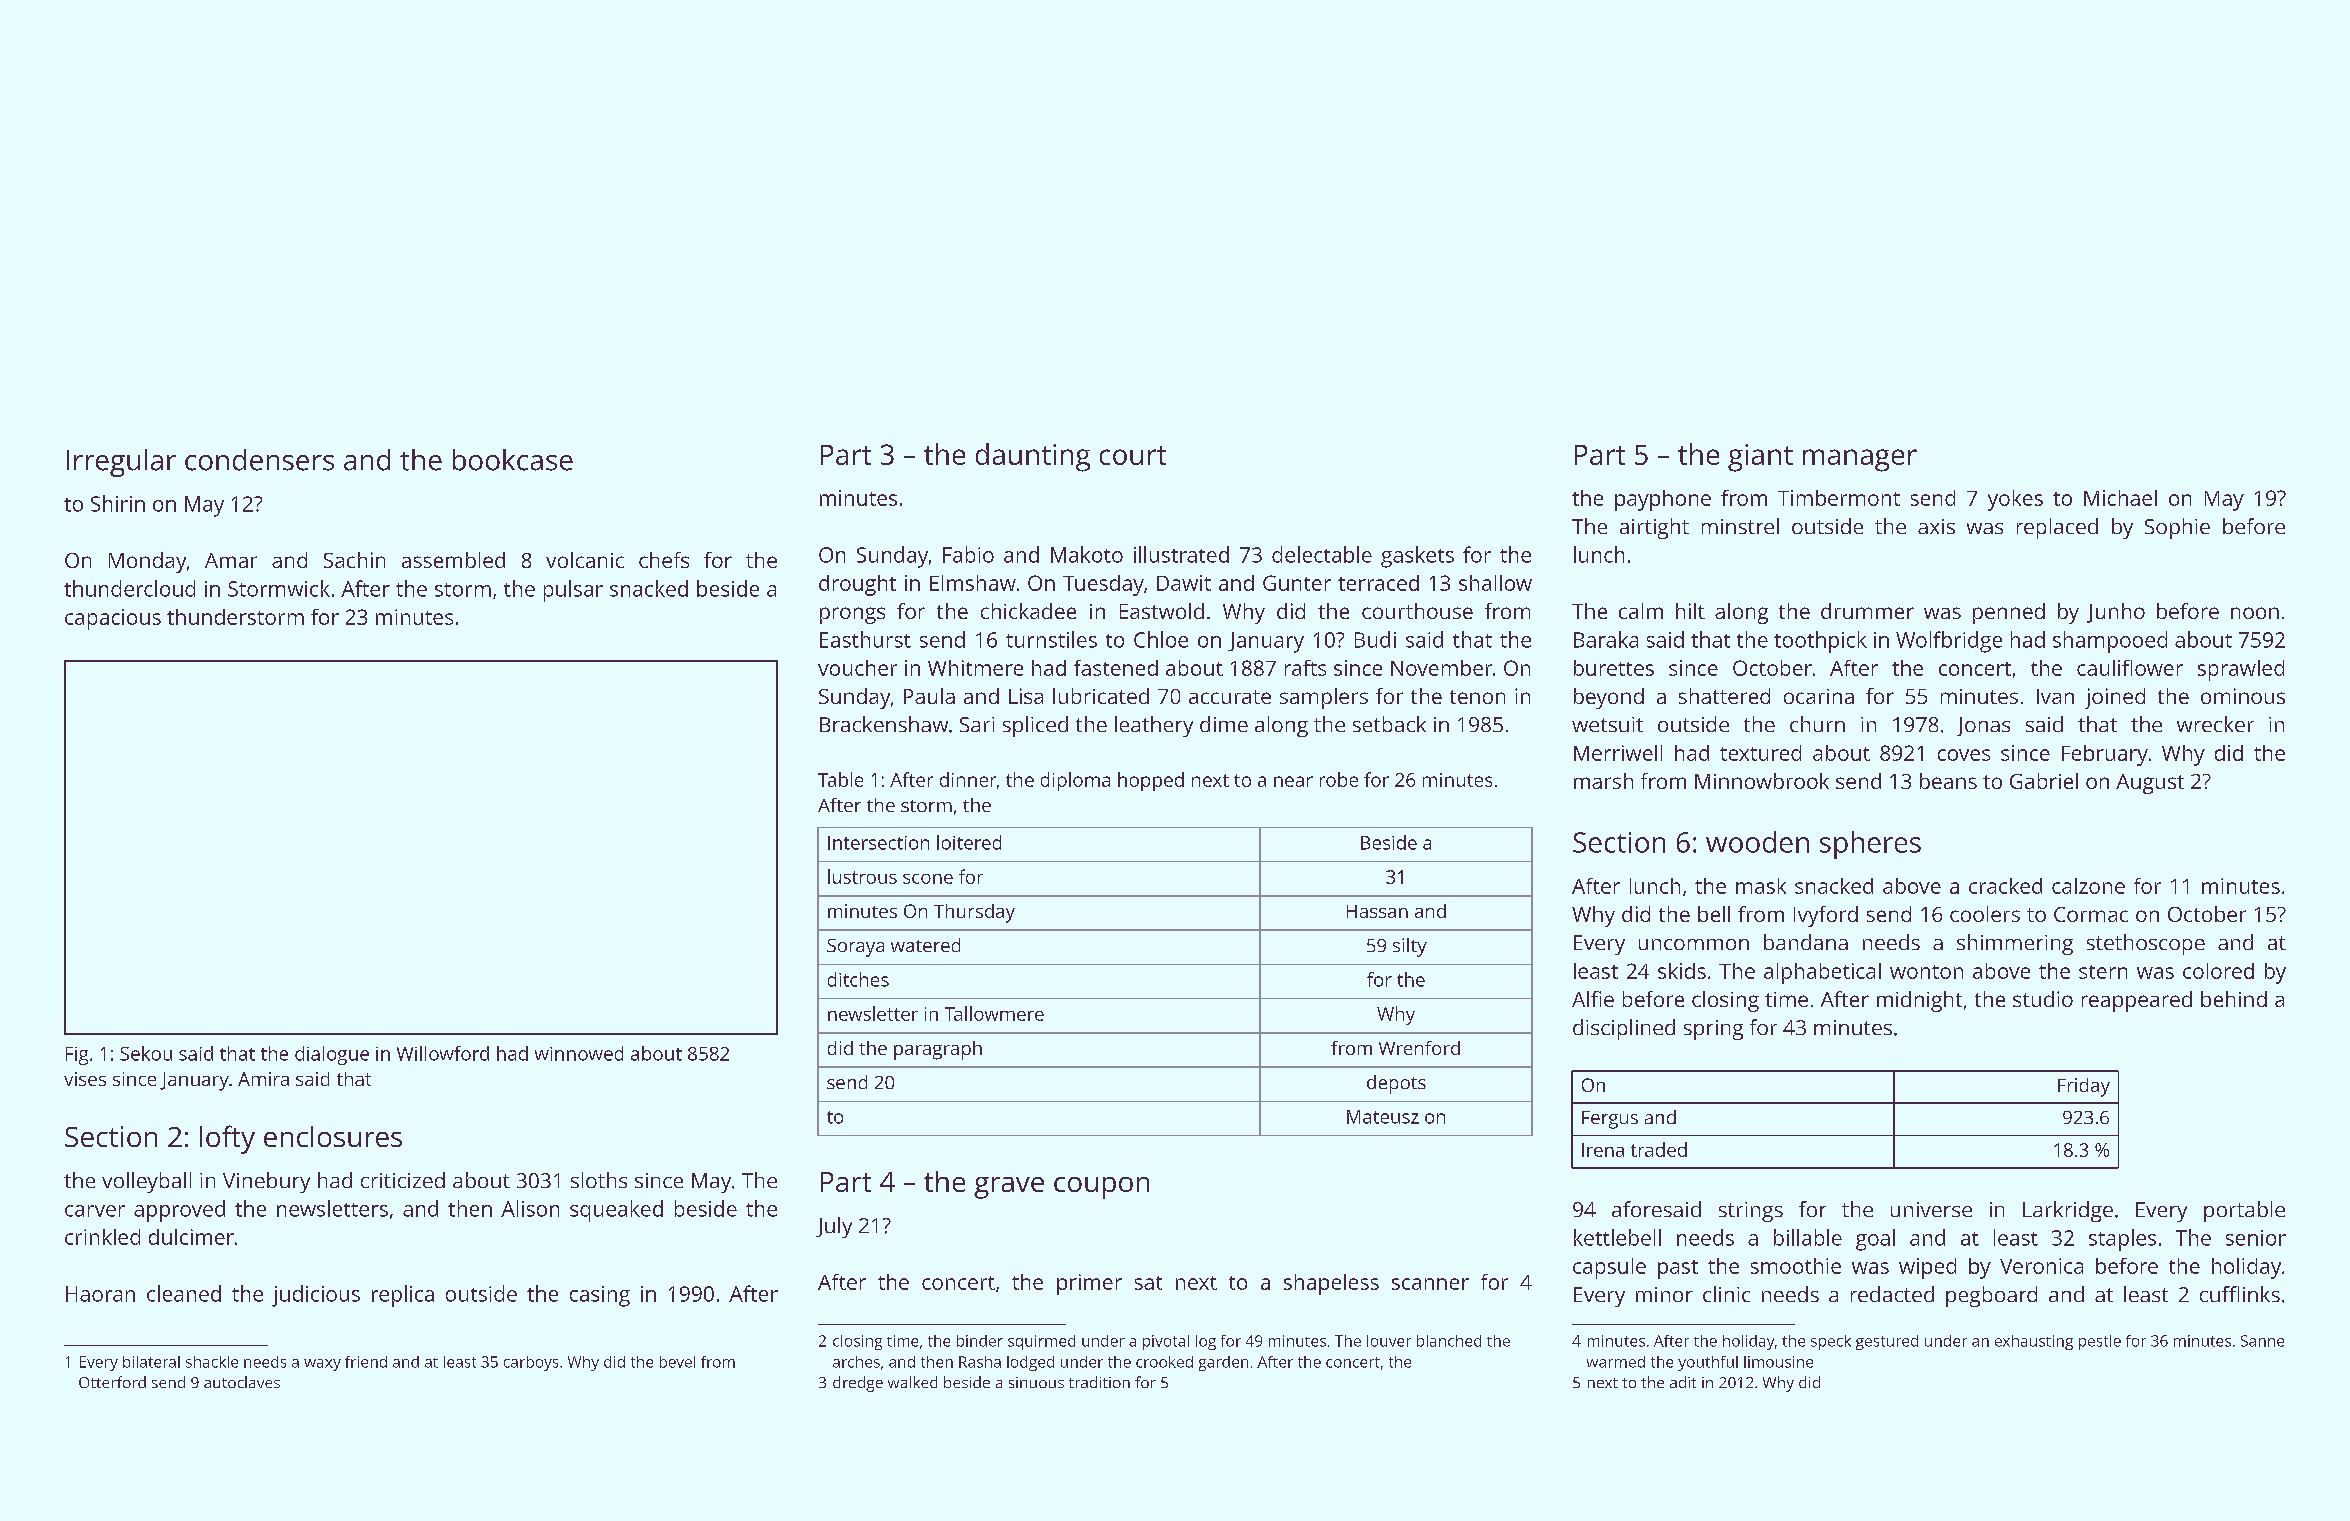 The height and width of the screenshot is (1521, 2350). Describe the element at coordinates (857, 668) in the screenshot. I see `voucher` at that location.
